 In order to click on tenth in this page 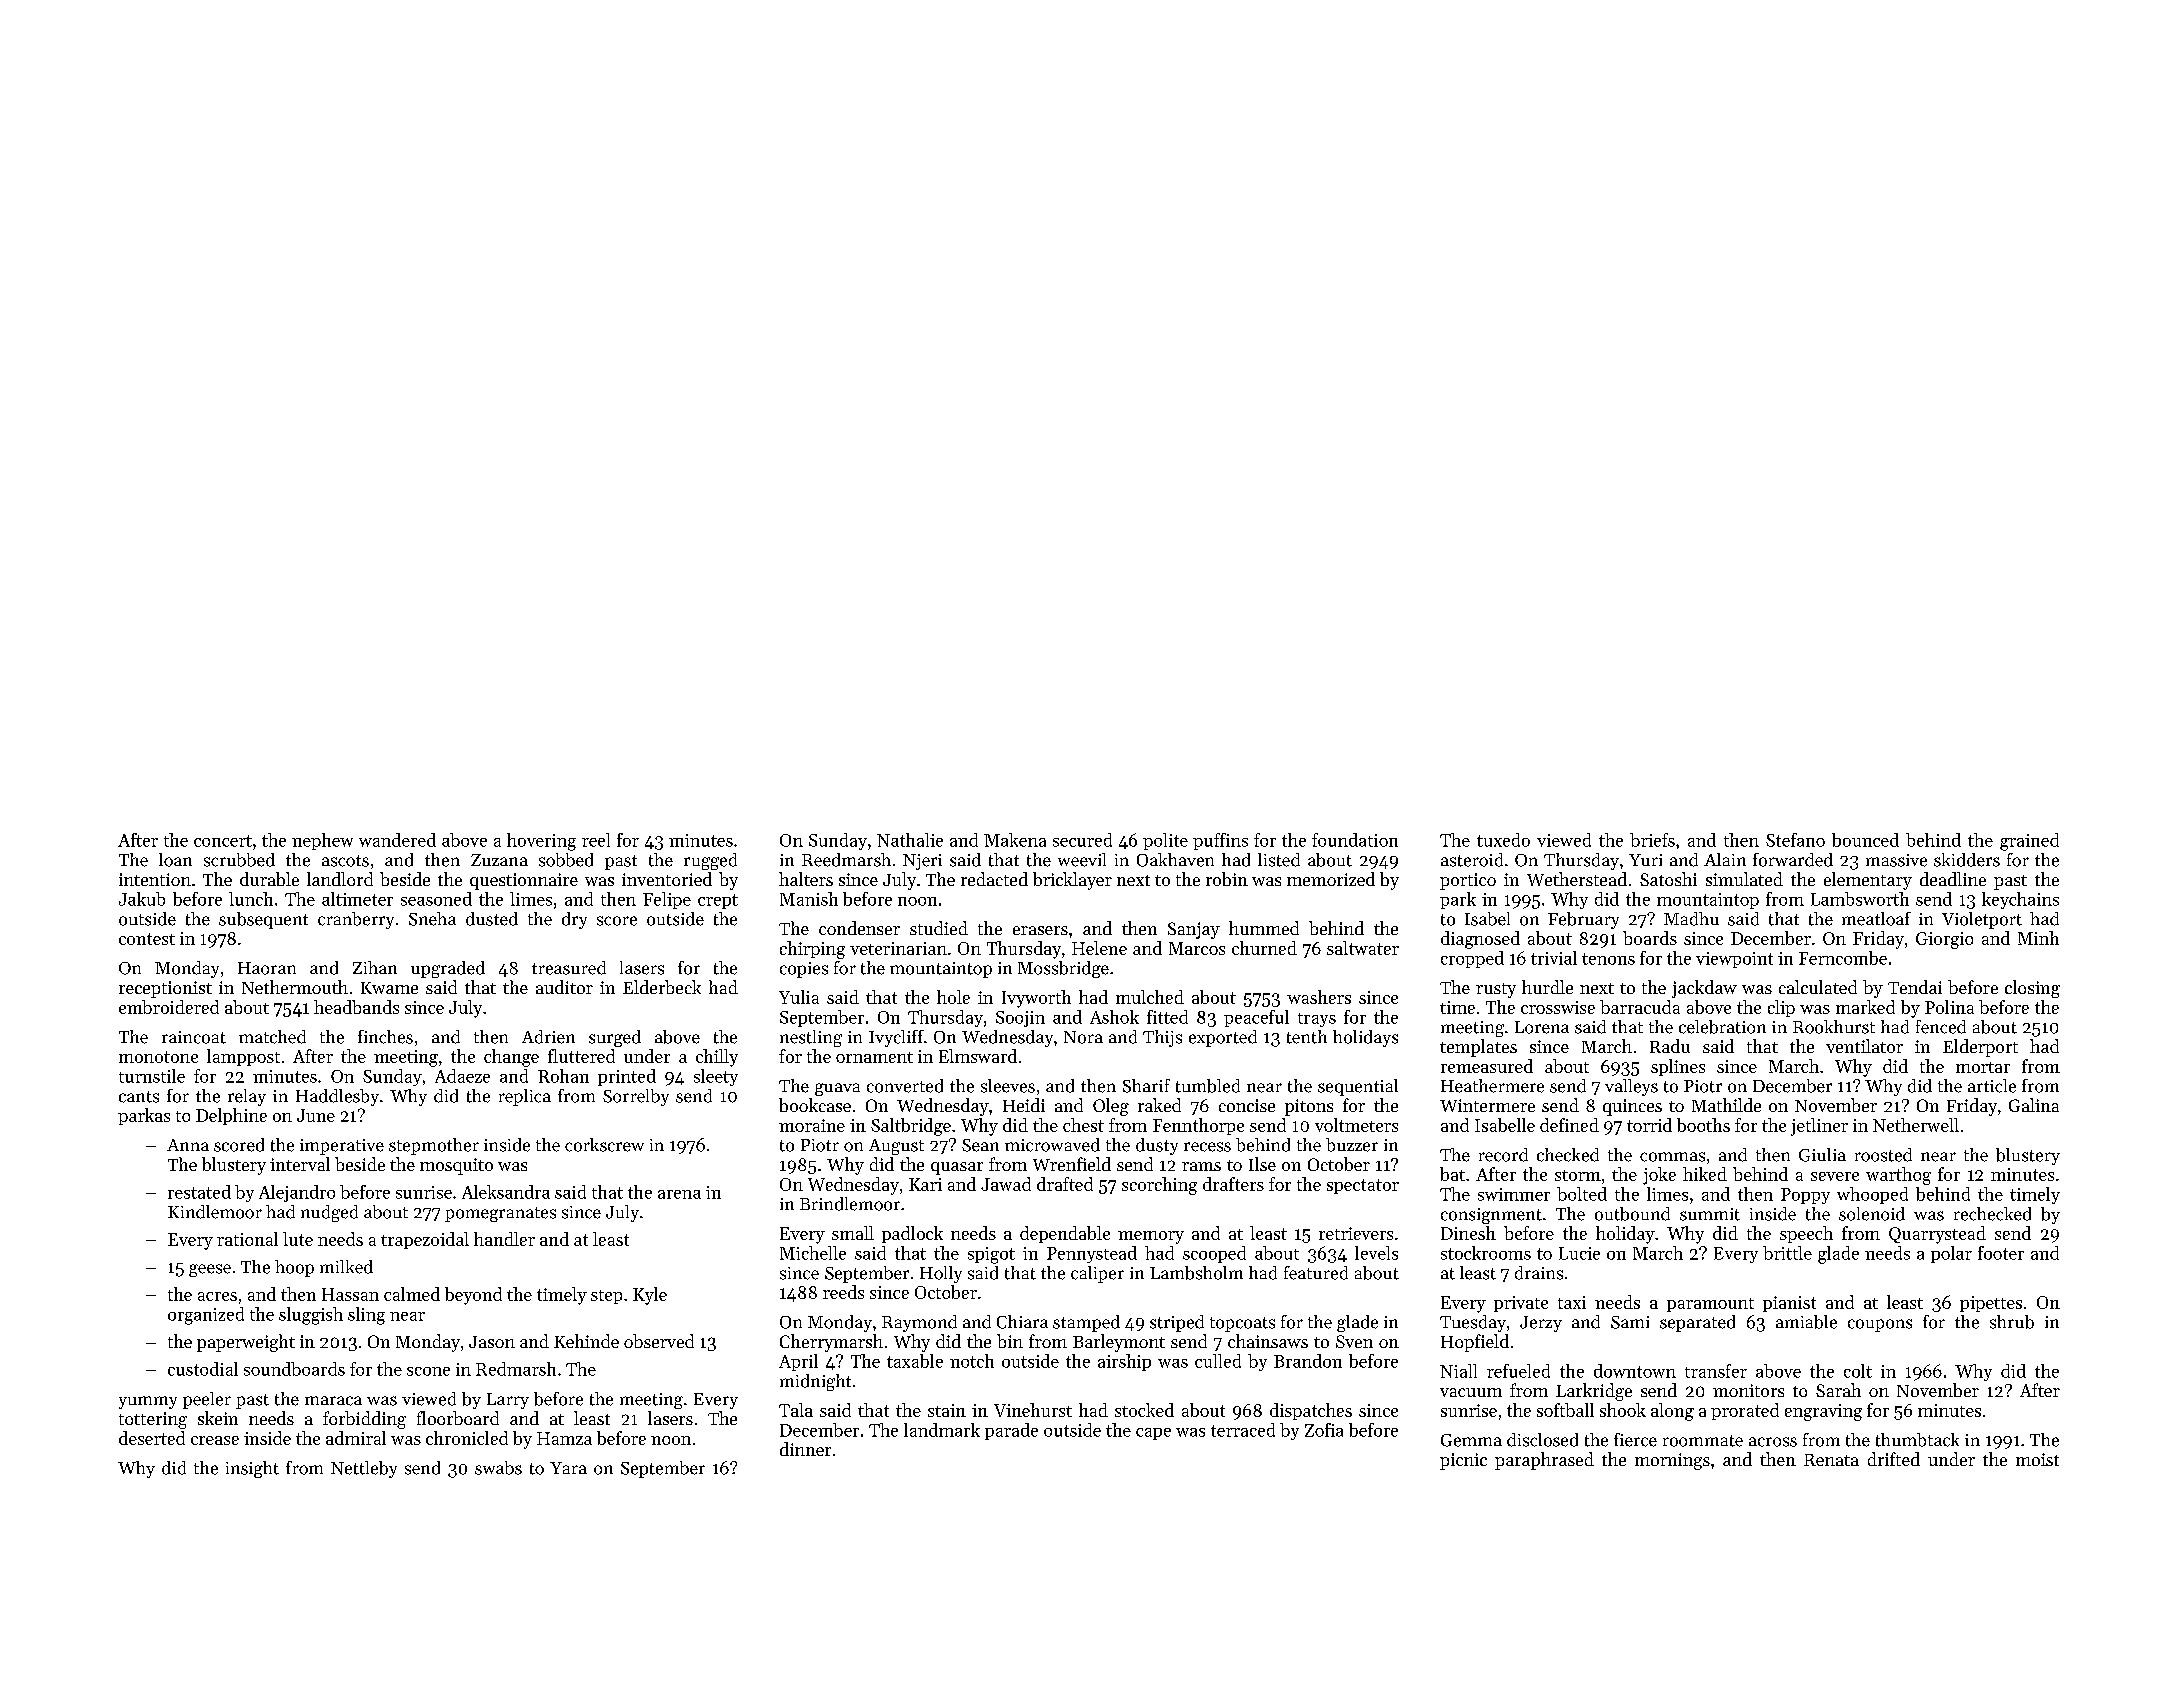, I will do `click(1307, 1037)`.
